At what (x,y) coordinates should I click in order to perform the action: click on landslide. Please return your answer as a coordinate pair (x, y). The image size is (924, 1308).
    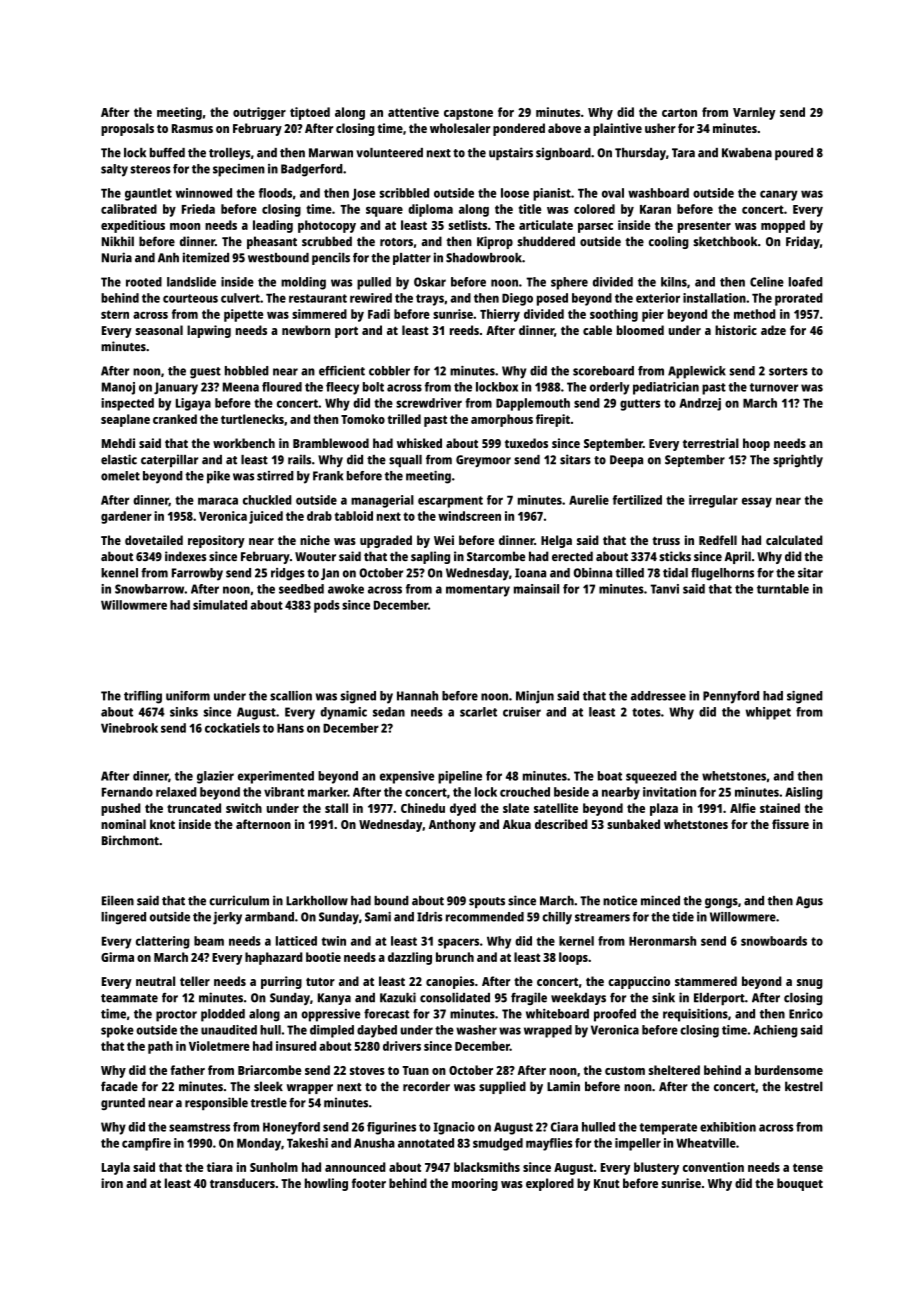
    Looking at the image, I should click on (191, 282).
